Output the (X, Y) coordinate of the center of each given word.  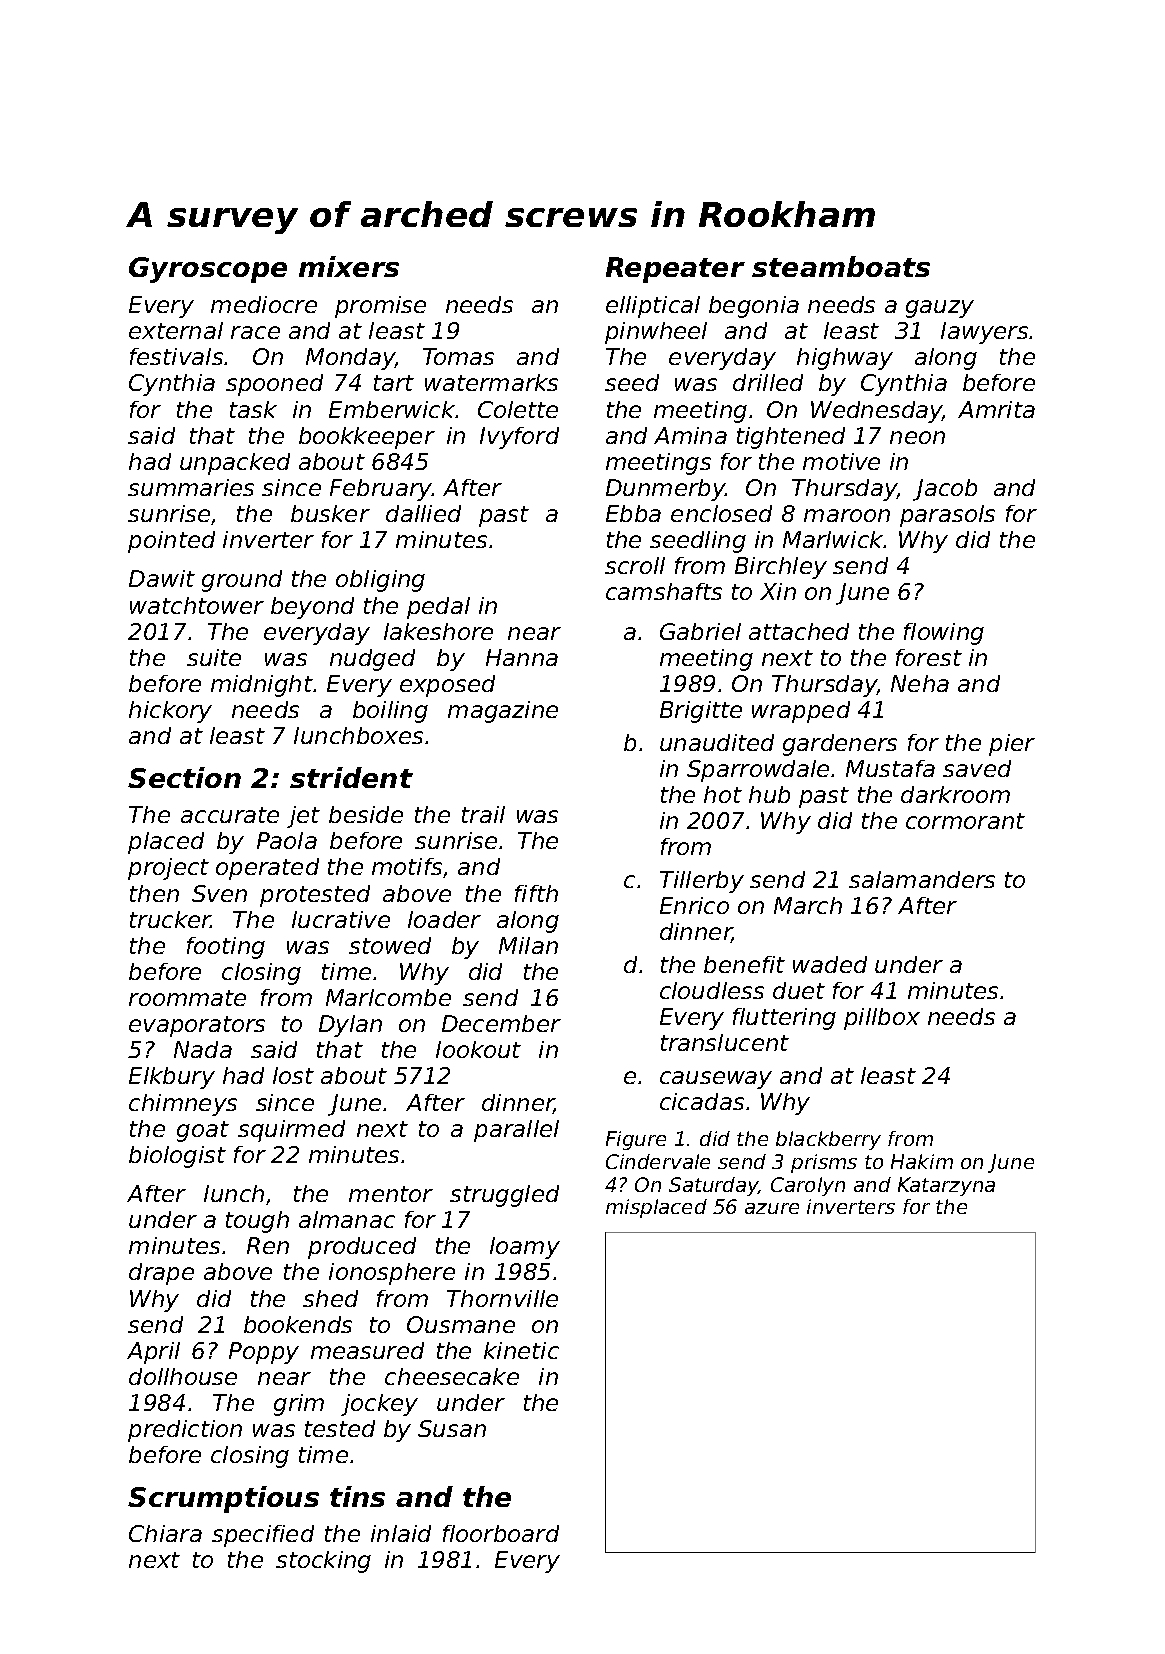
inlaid (401, 1533)
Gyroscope (208, 270)
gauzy (940, 309)
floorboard (501, 1533)
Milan (528, 945)
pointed (171, 542)
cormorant (965, 821)
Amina (690, 435)
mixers (349, 266)
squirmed (291, 1131)
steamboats (841, 266)
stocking (323, 1562)
